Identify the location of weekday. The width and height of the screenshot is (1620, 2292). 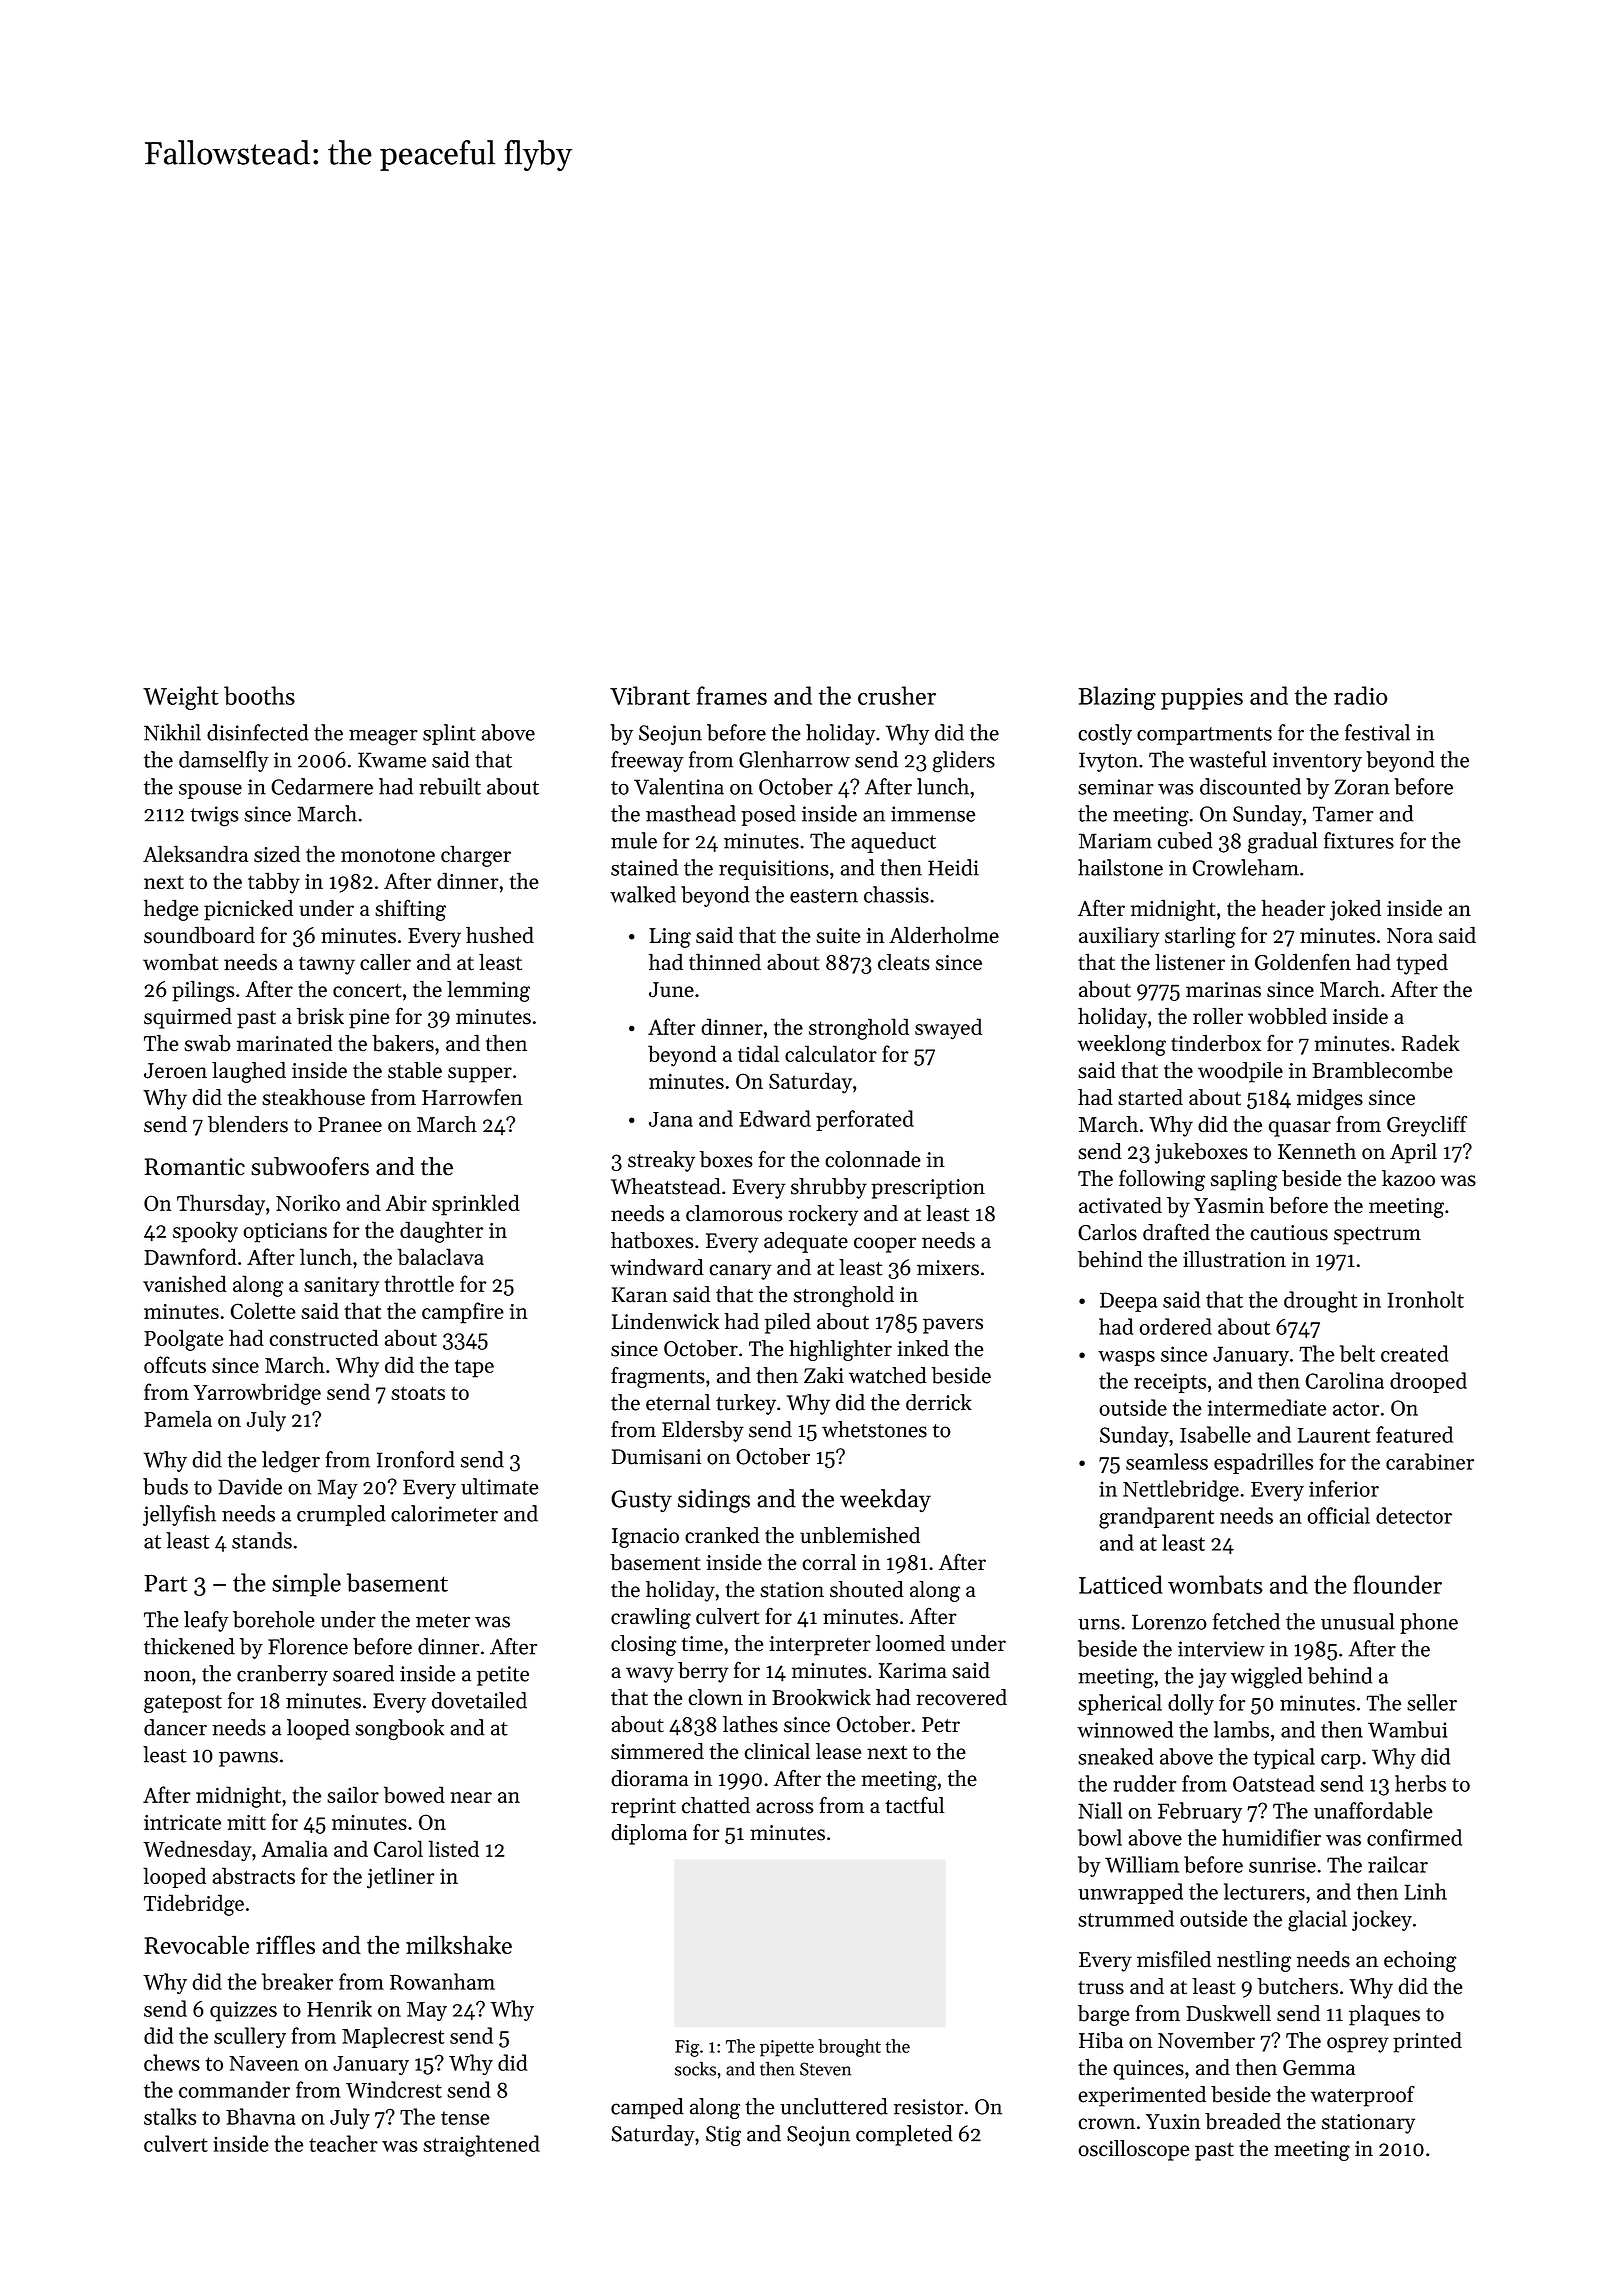
(885, 1500).
